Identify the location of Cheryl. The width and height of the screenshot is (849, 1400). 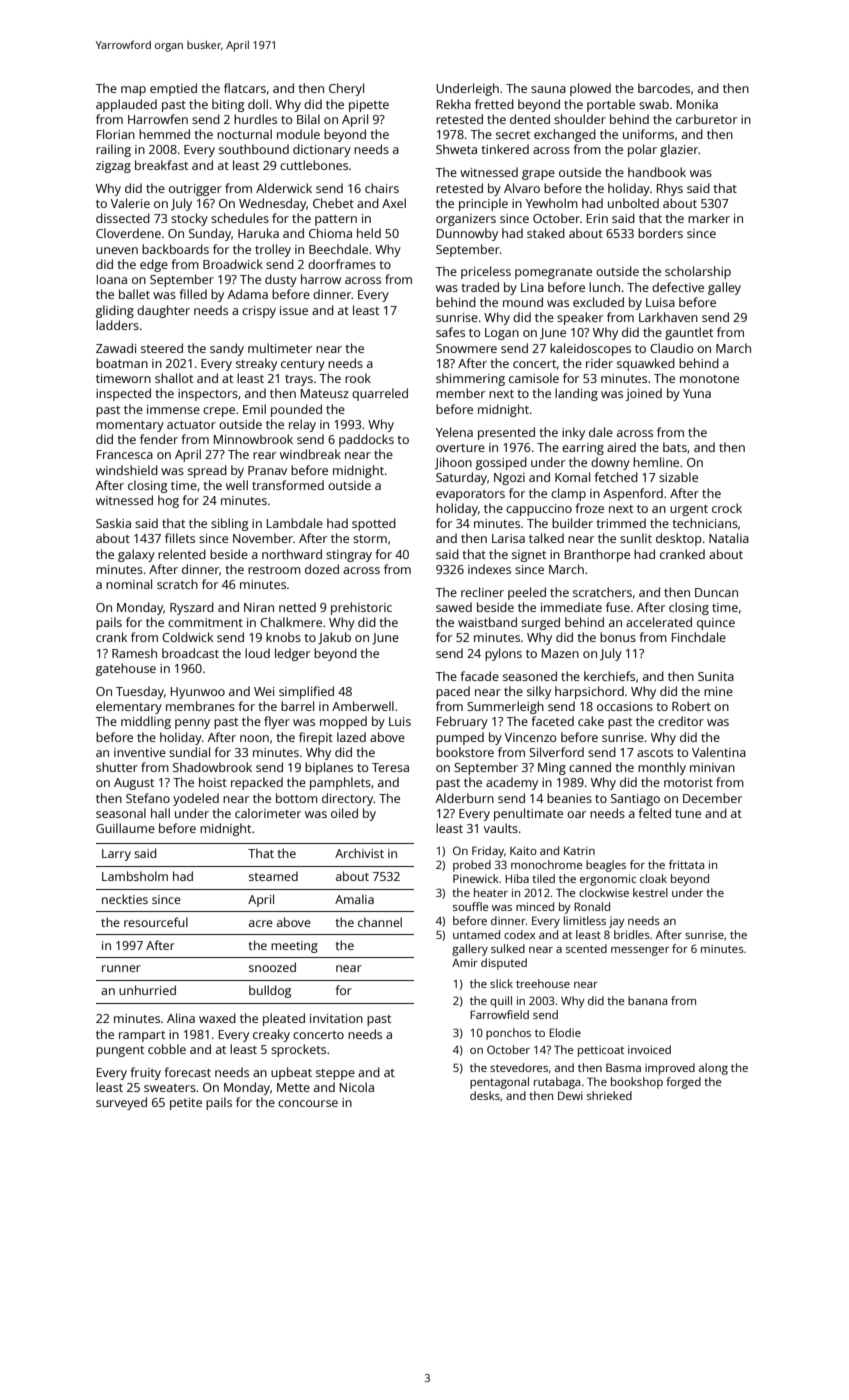
(346, 89).
